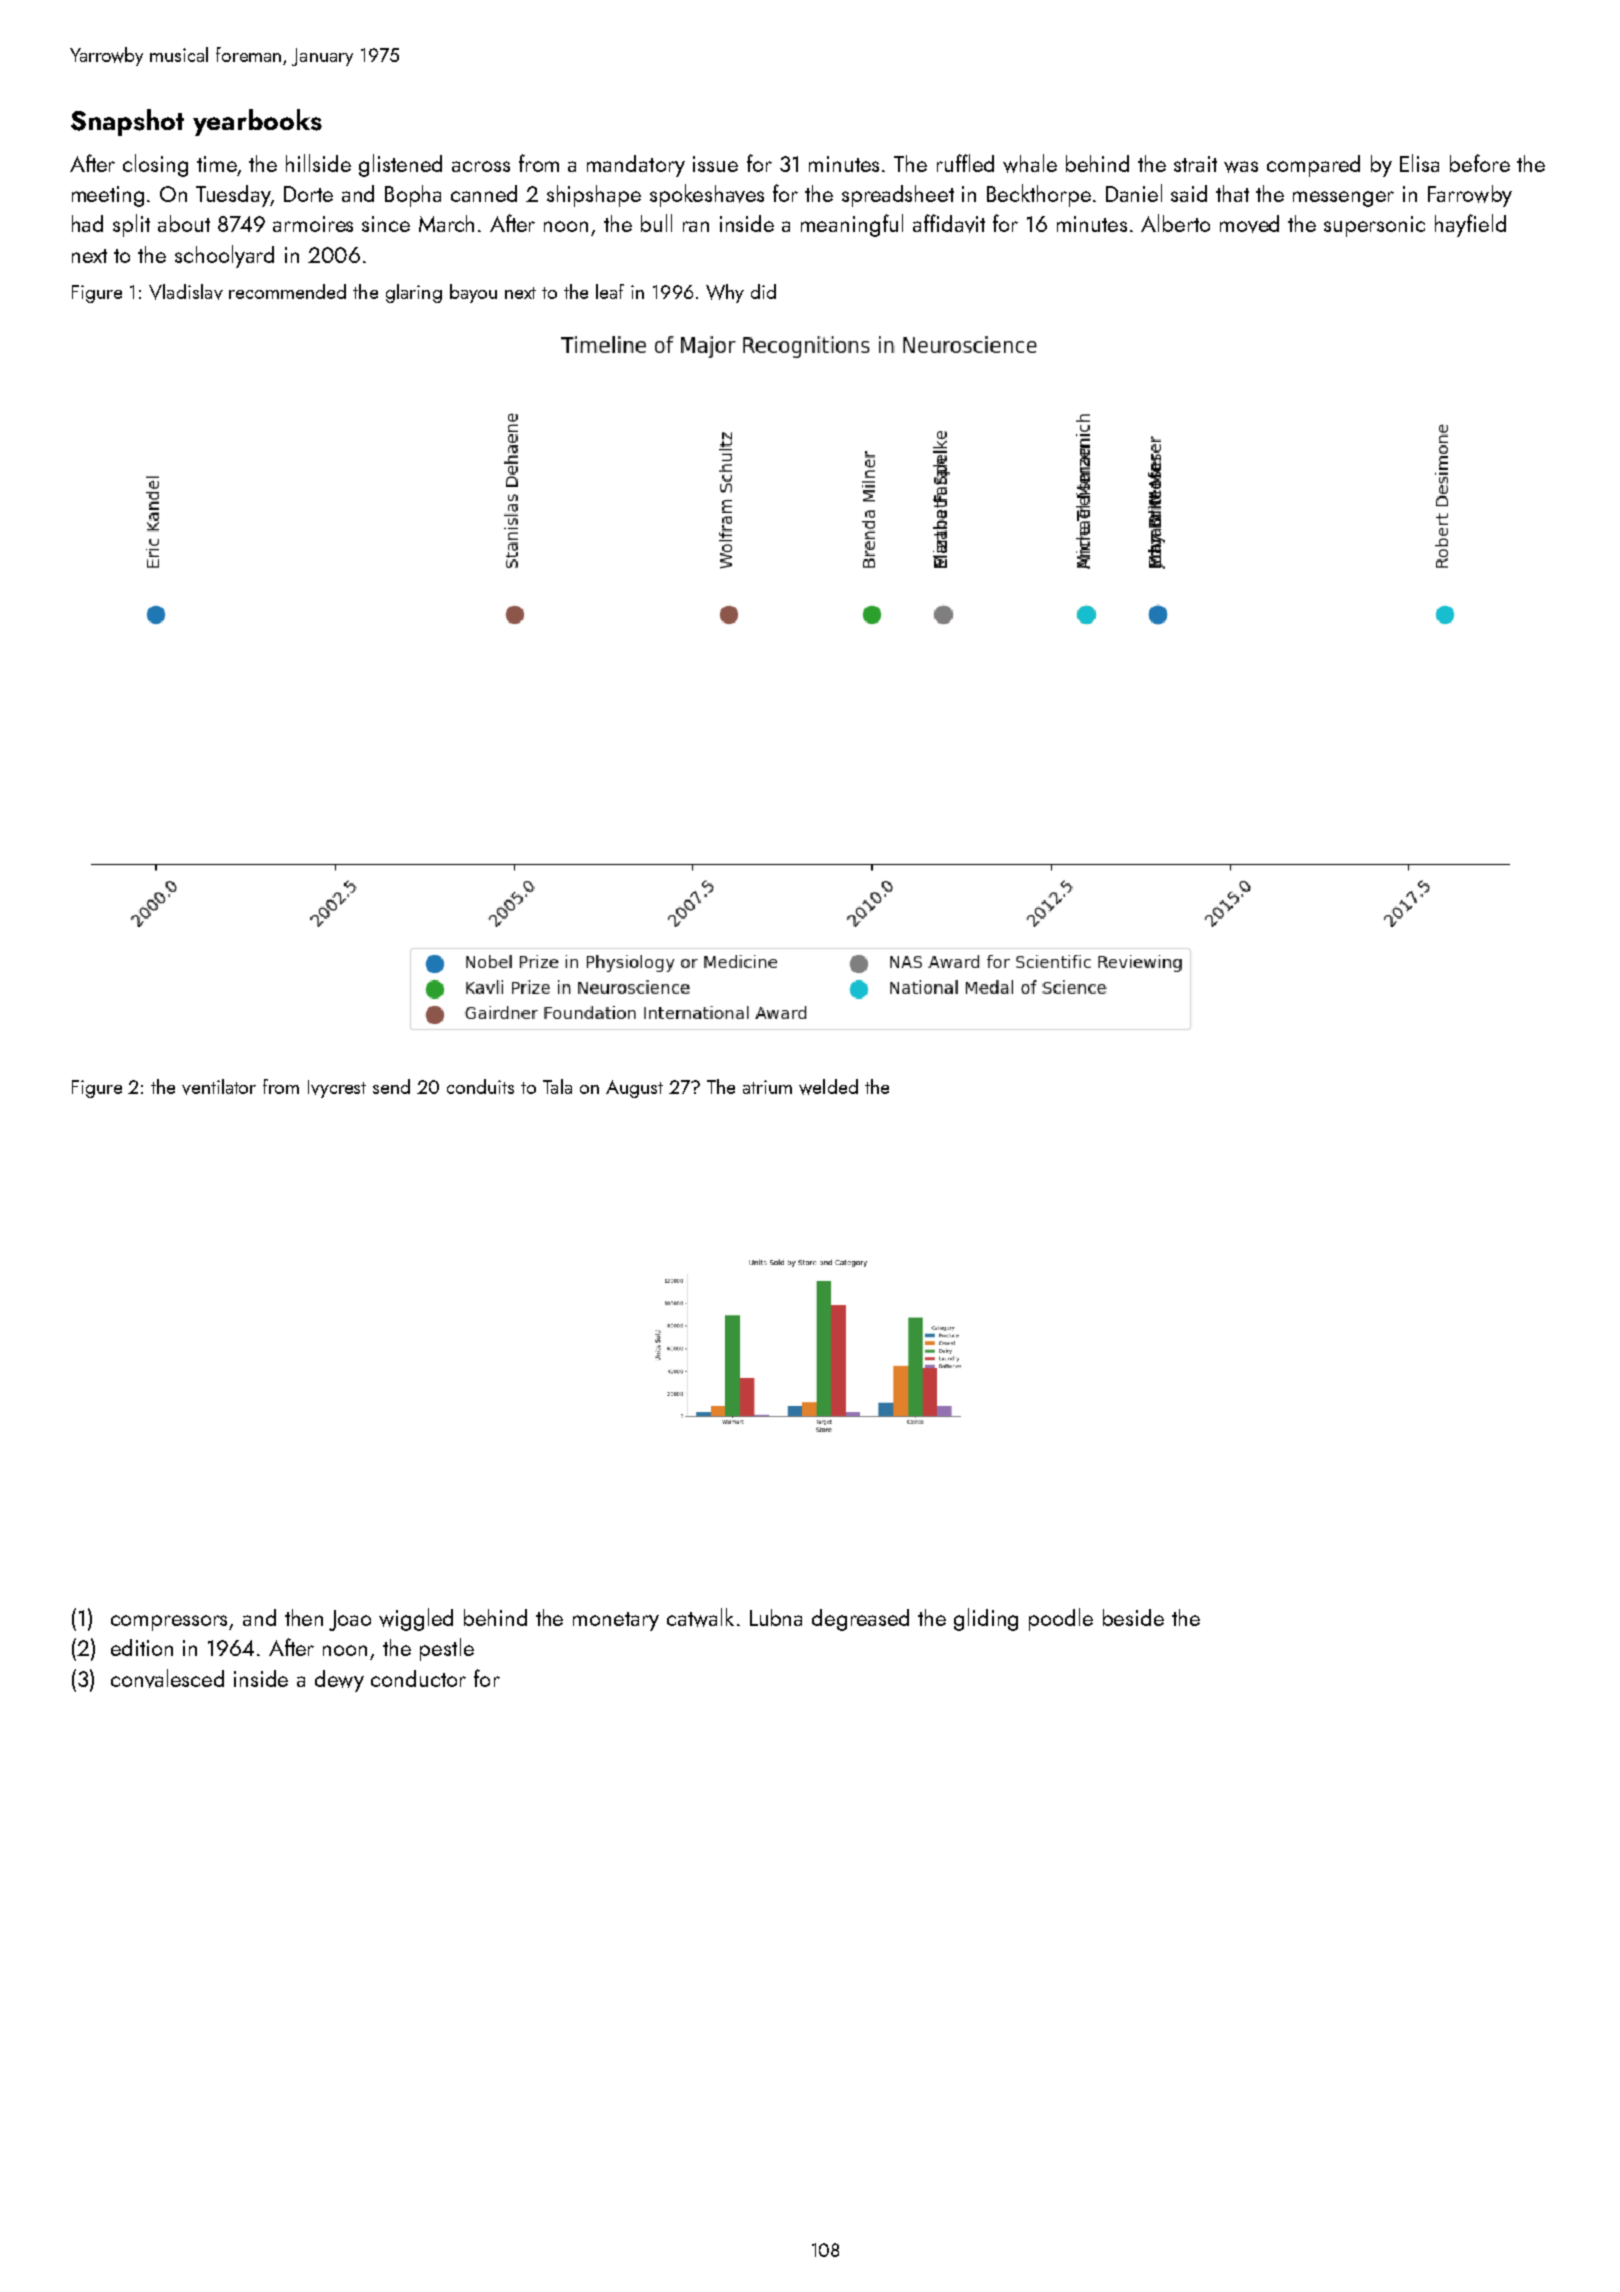 The height and width of the image is (2292, 1620). Describe the element at coordinates (986, 1619) in the image. I see `gliding` at that location.
